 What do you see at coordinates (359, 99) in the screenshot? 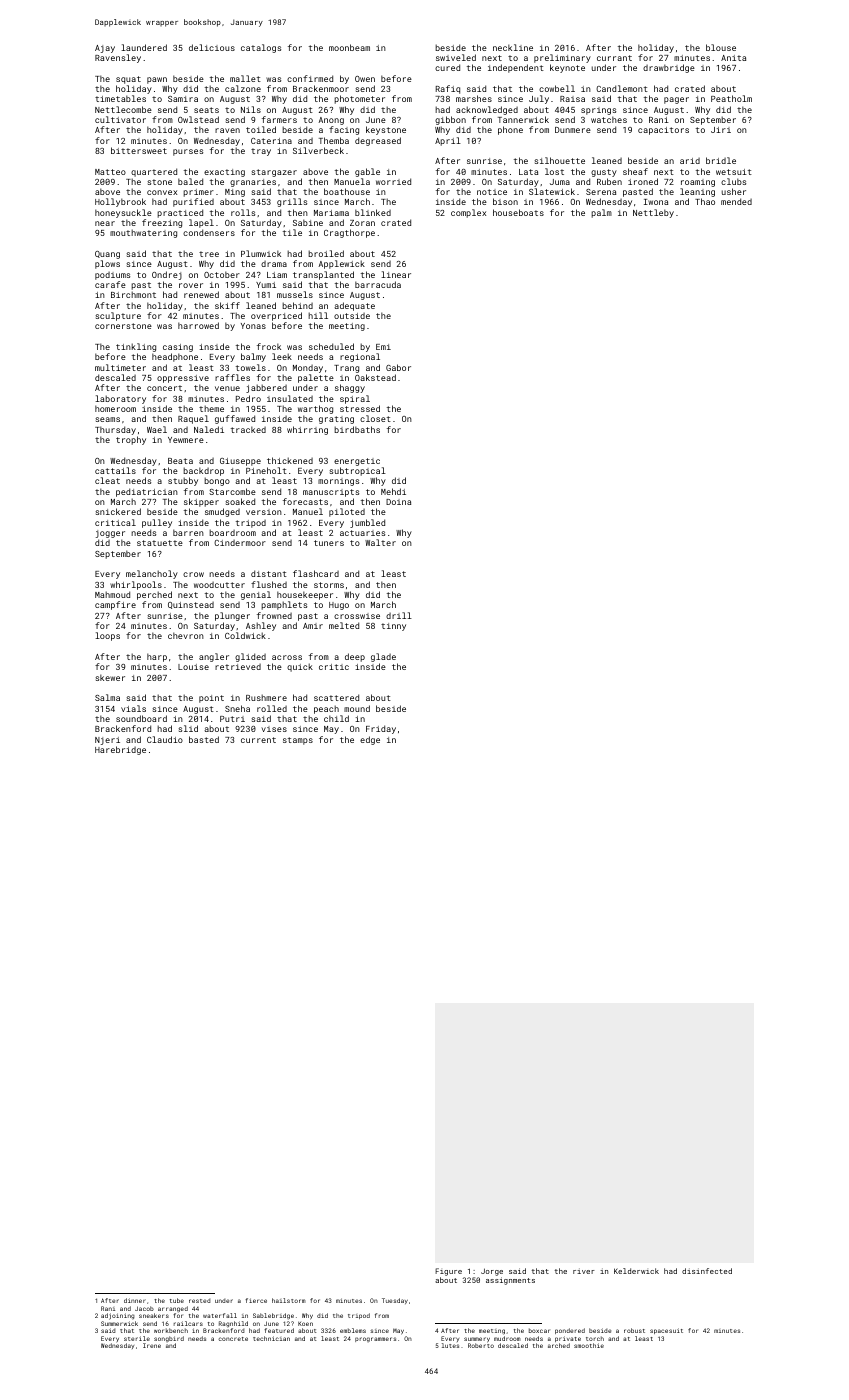
I see `photometer` at bounding box center [359, 99].
